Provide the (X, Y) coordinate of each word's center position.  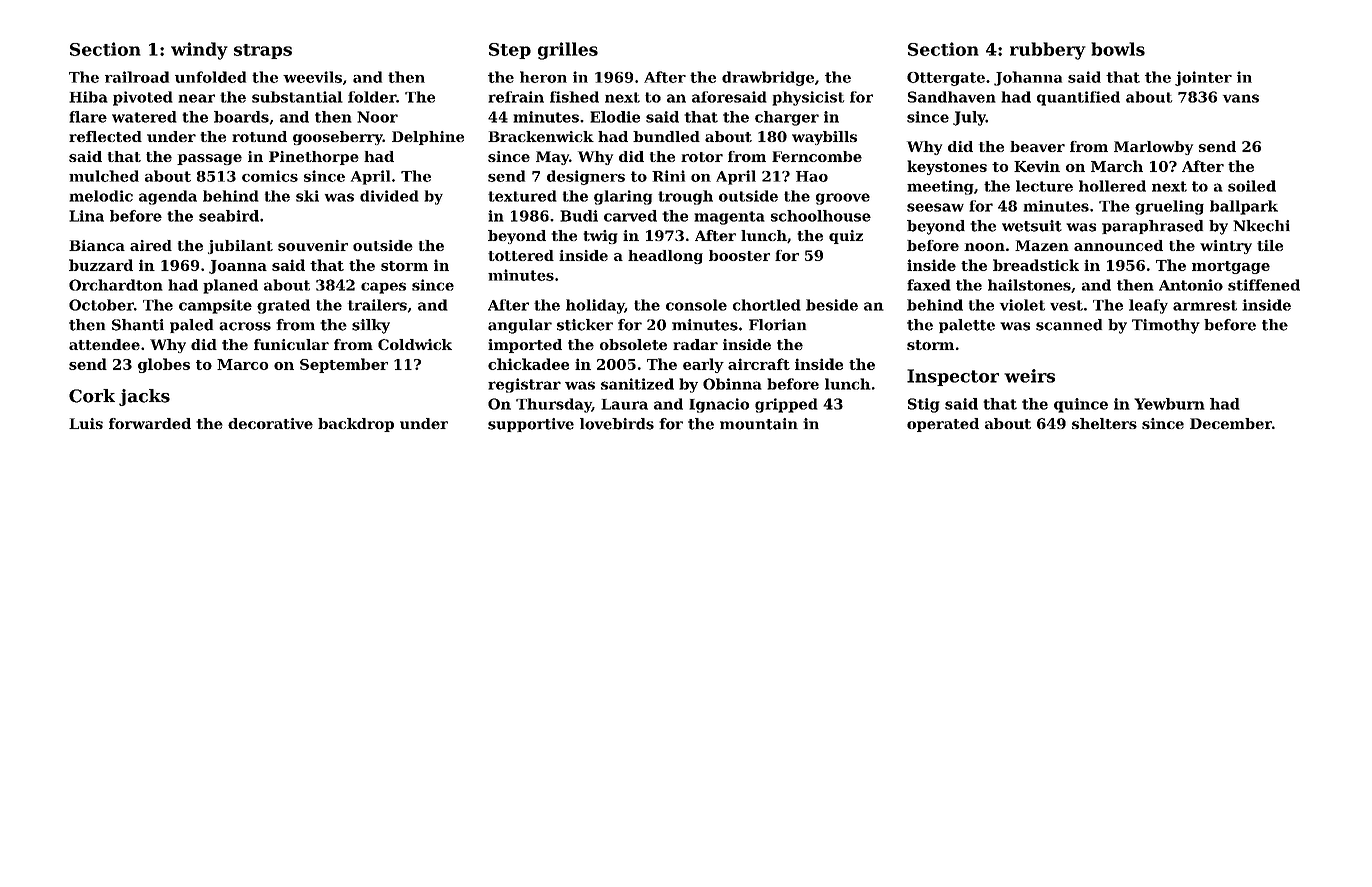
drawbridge (768, 78)
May (552, 158)
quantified (1078, 98)
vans (1241, 98)
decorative (270, 423)
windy (199, 51)
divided (389, 196)
